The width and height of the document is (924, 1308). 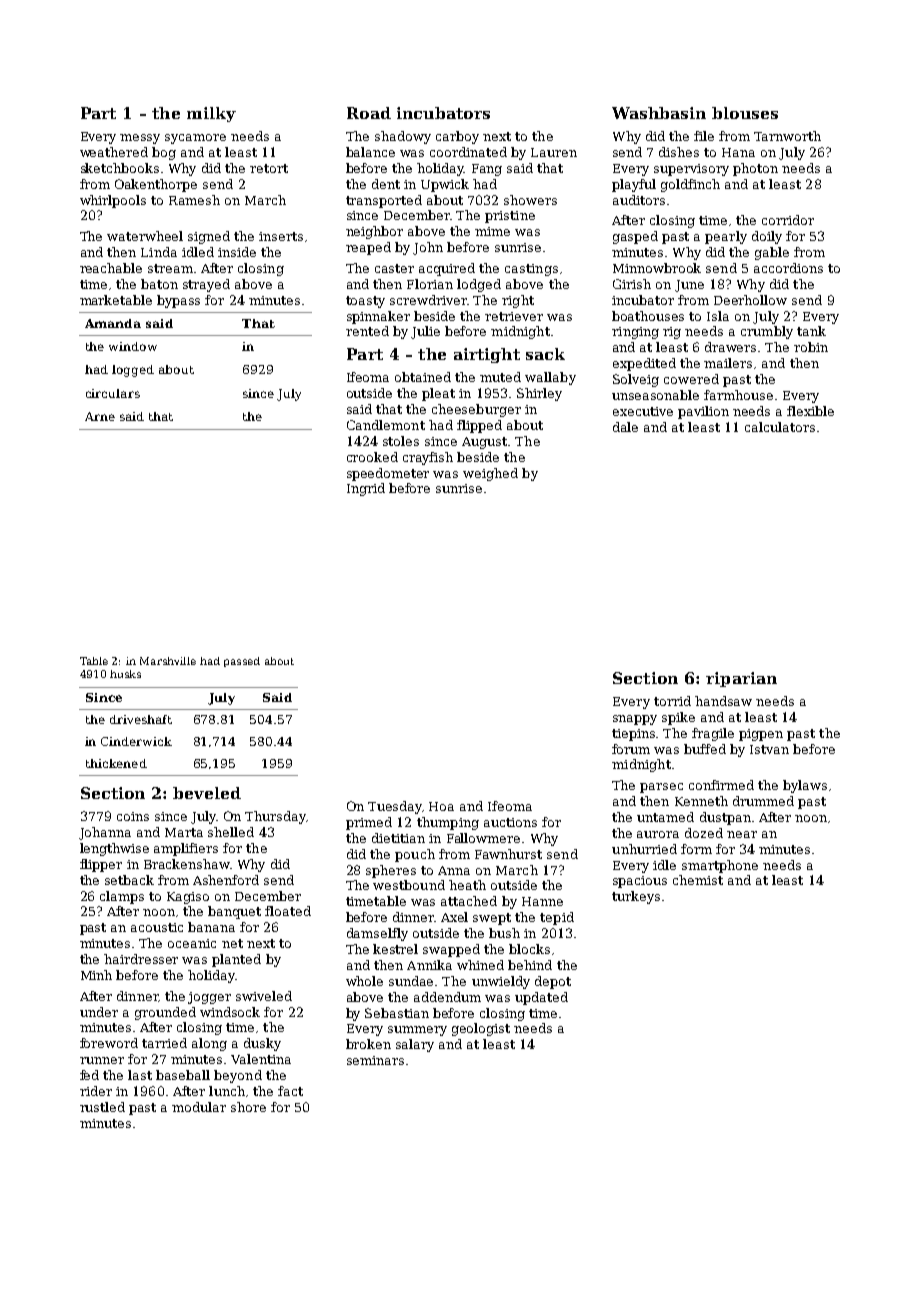 What do you see at coordinates (369, 113) in the document?
I see `Road` at bounding box center [369, 113].
